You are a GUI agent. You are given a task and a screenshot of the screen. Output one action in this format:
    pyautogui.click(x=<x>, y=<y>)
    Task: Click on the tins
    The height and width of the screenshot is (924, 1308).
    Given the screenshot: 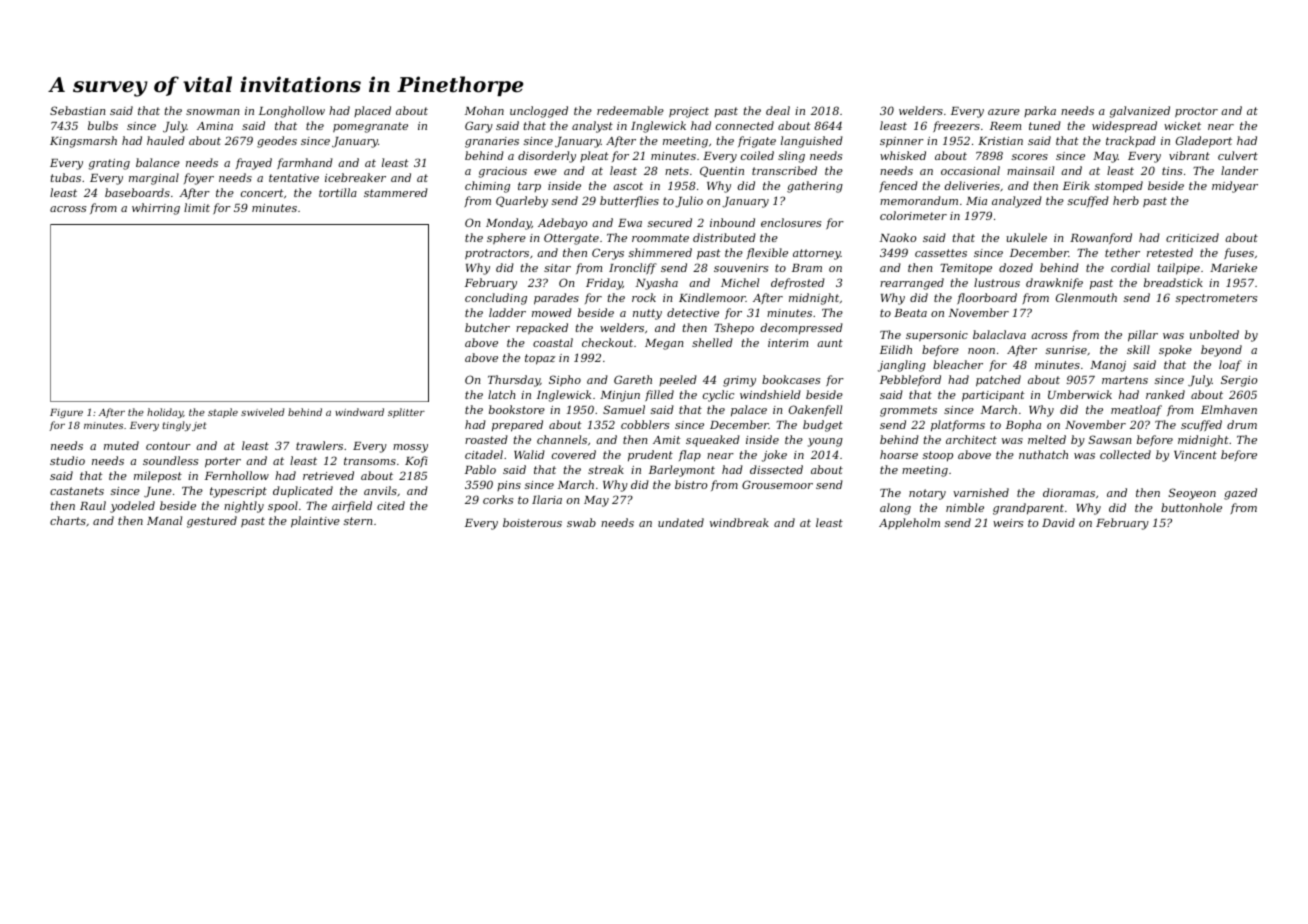 What is the action you would take?
    pyautogui.click(x=1172, y=171)
